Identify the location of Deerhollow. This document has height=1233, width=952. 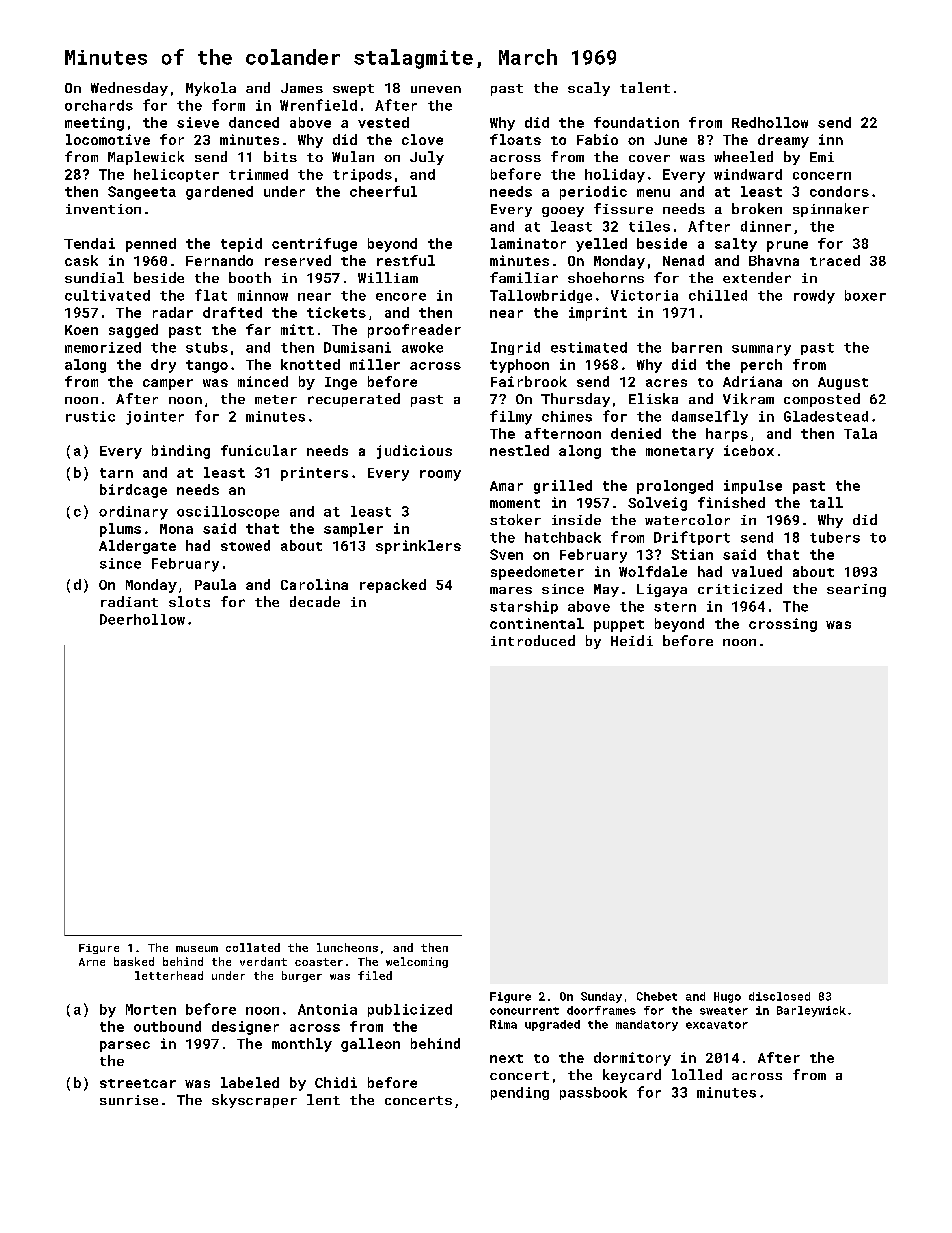
(142, 619).
